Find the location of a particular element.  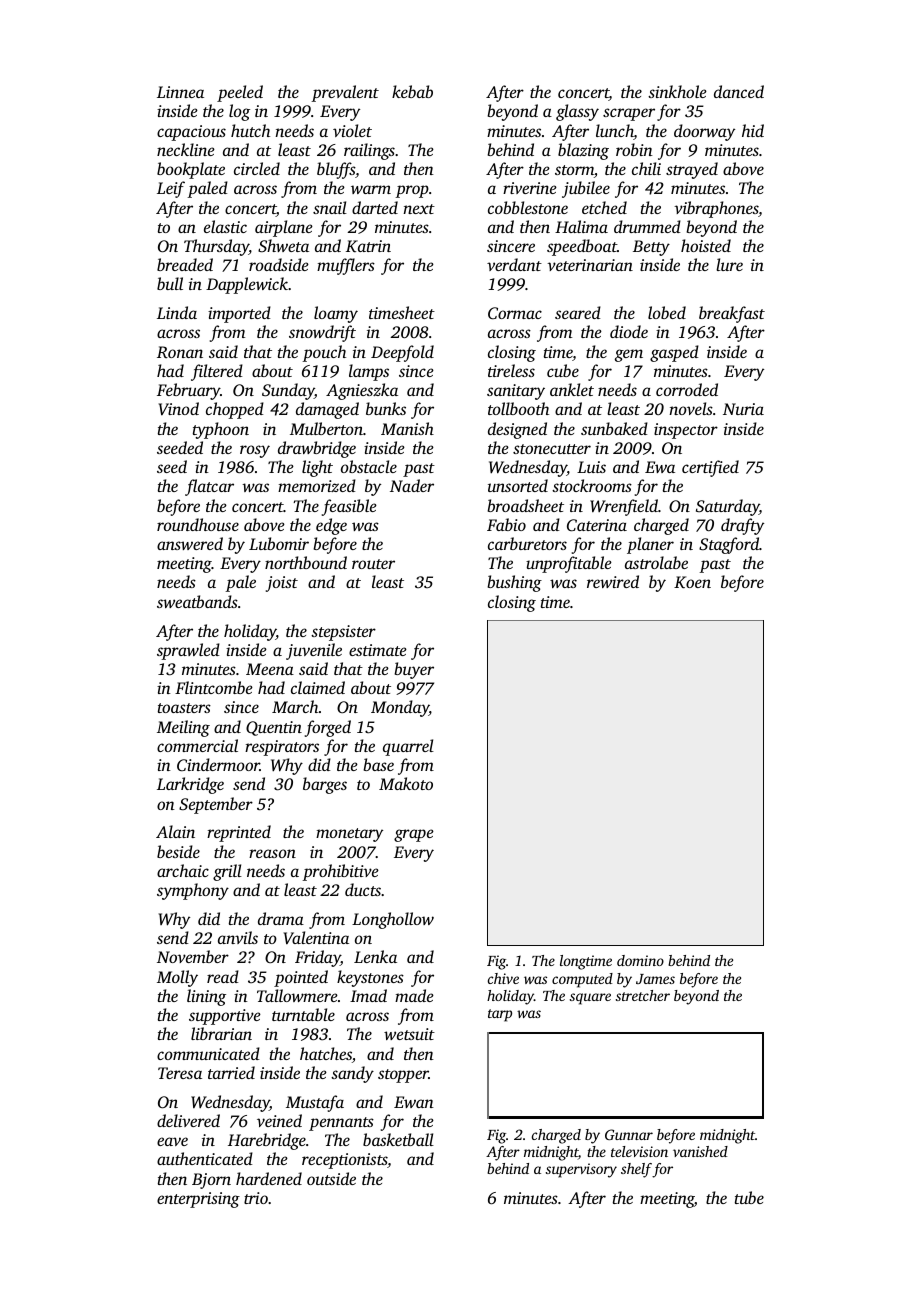

Manish is located at coordinates (407, 428).
